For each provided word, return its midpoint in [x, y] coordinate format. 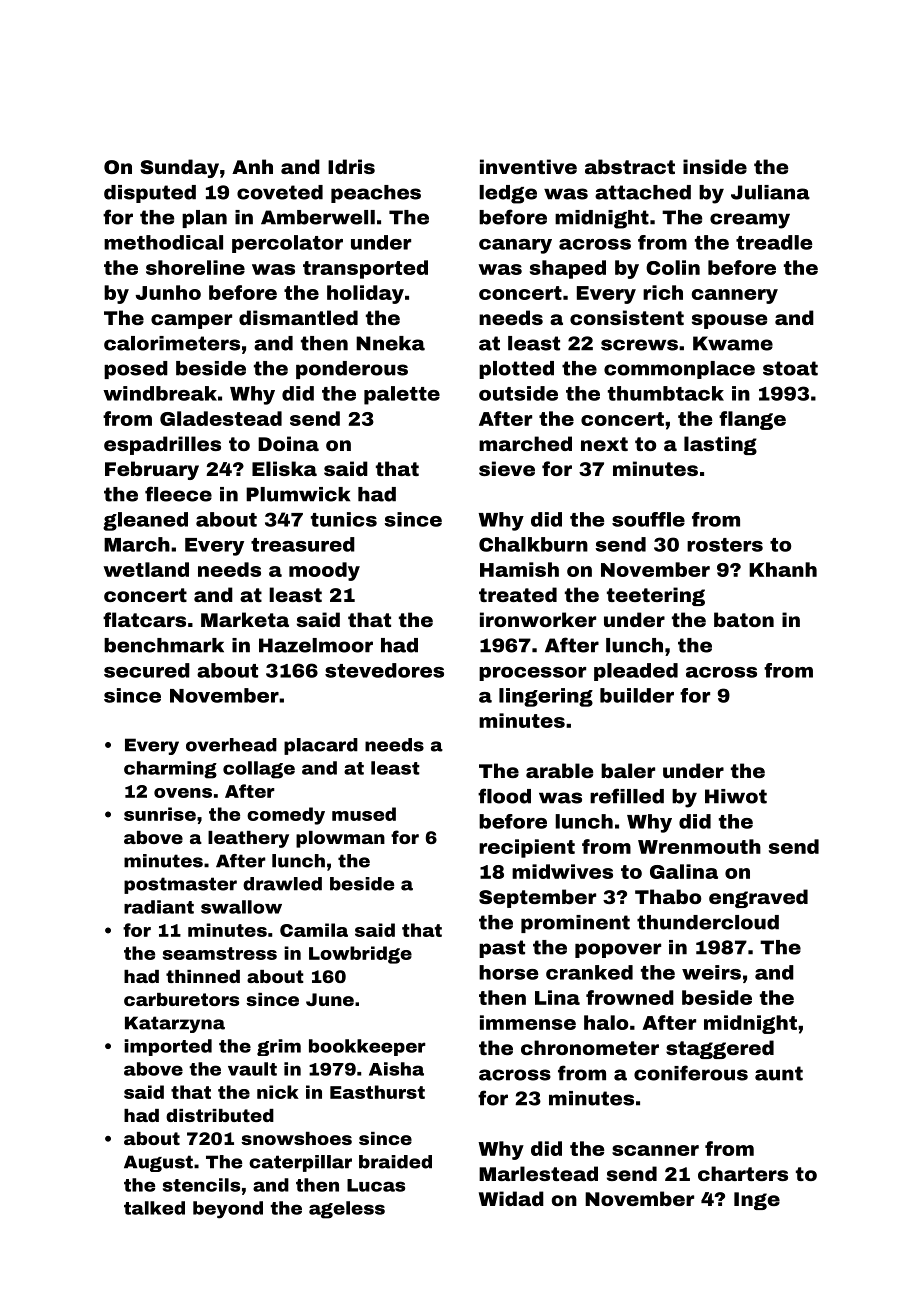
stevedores [384, 670]
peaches [376, 194]
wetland [146, 569]
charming [170, 770]
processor [532, 674]
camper [191, 321]
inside [715, 166]
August [158, 1163]
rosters [725, 545]
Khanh [783, 569]
